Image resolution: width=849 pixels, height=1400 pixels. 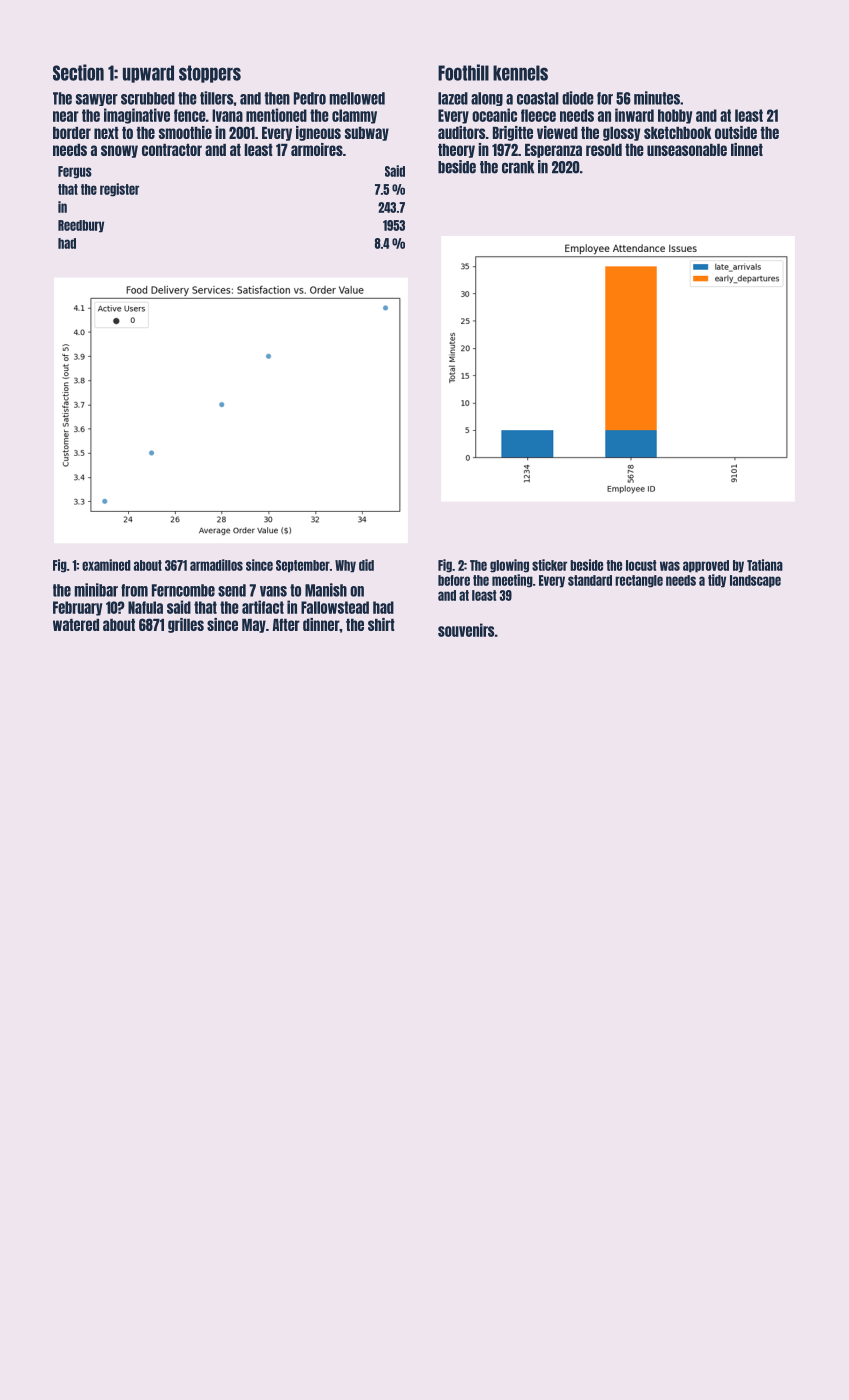 I want to click on examined, so click(x=106, y=565).
